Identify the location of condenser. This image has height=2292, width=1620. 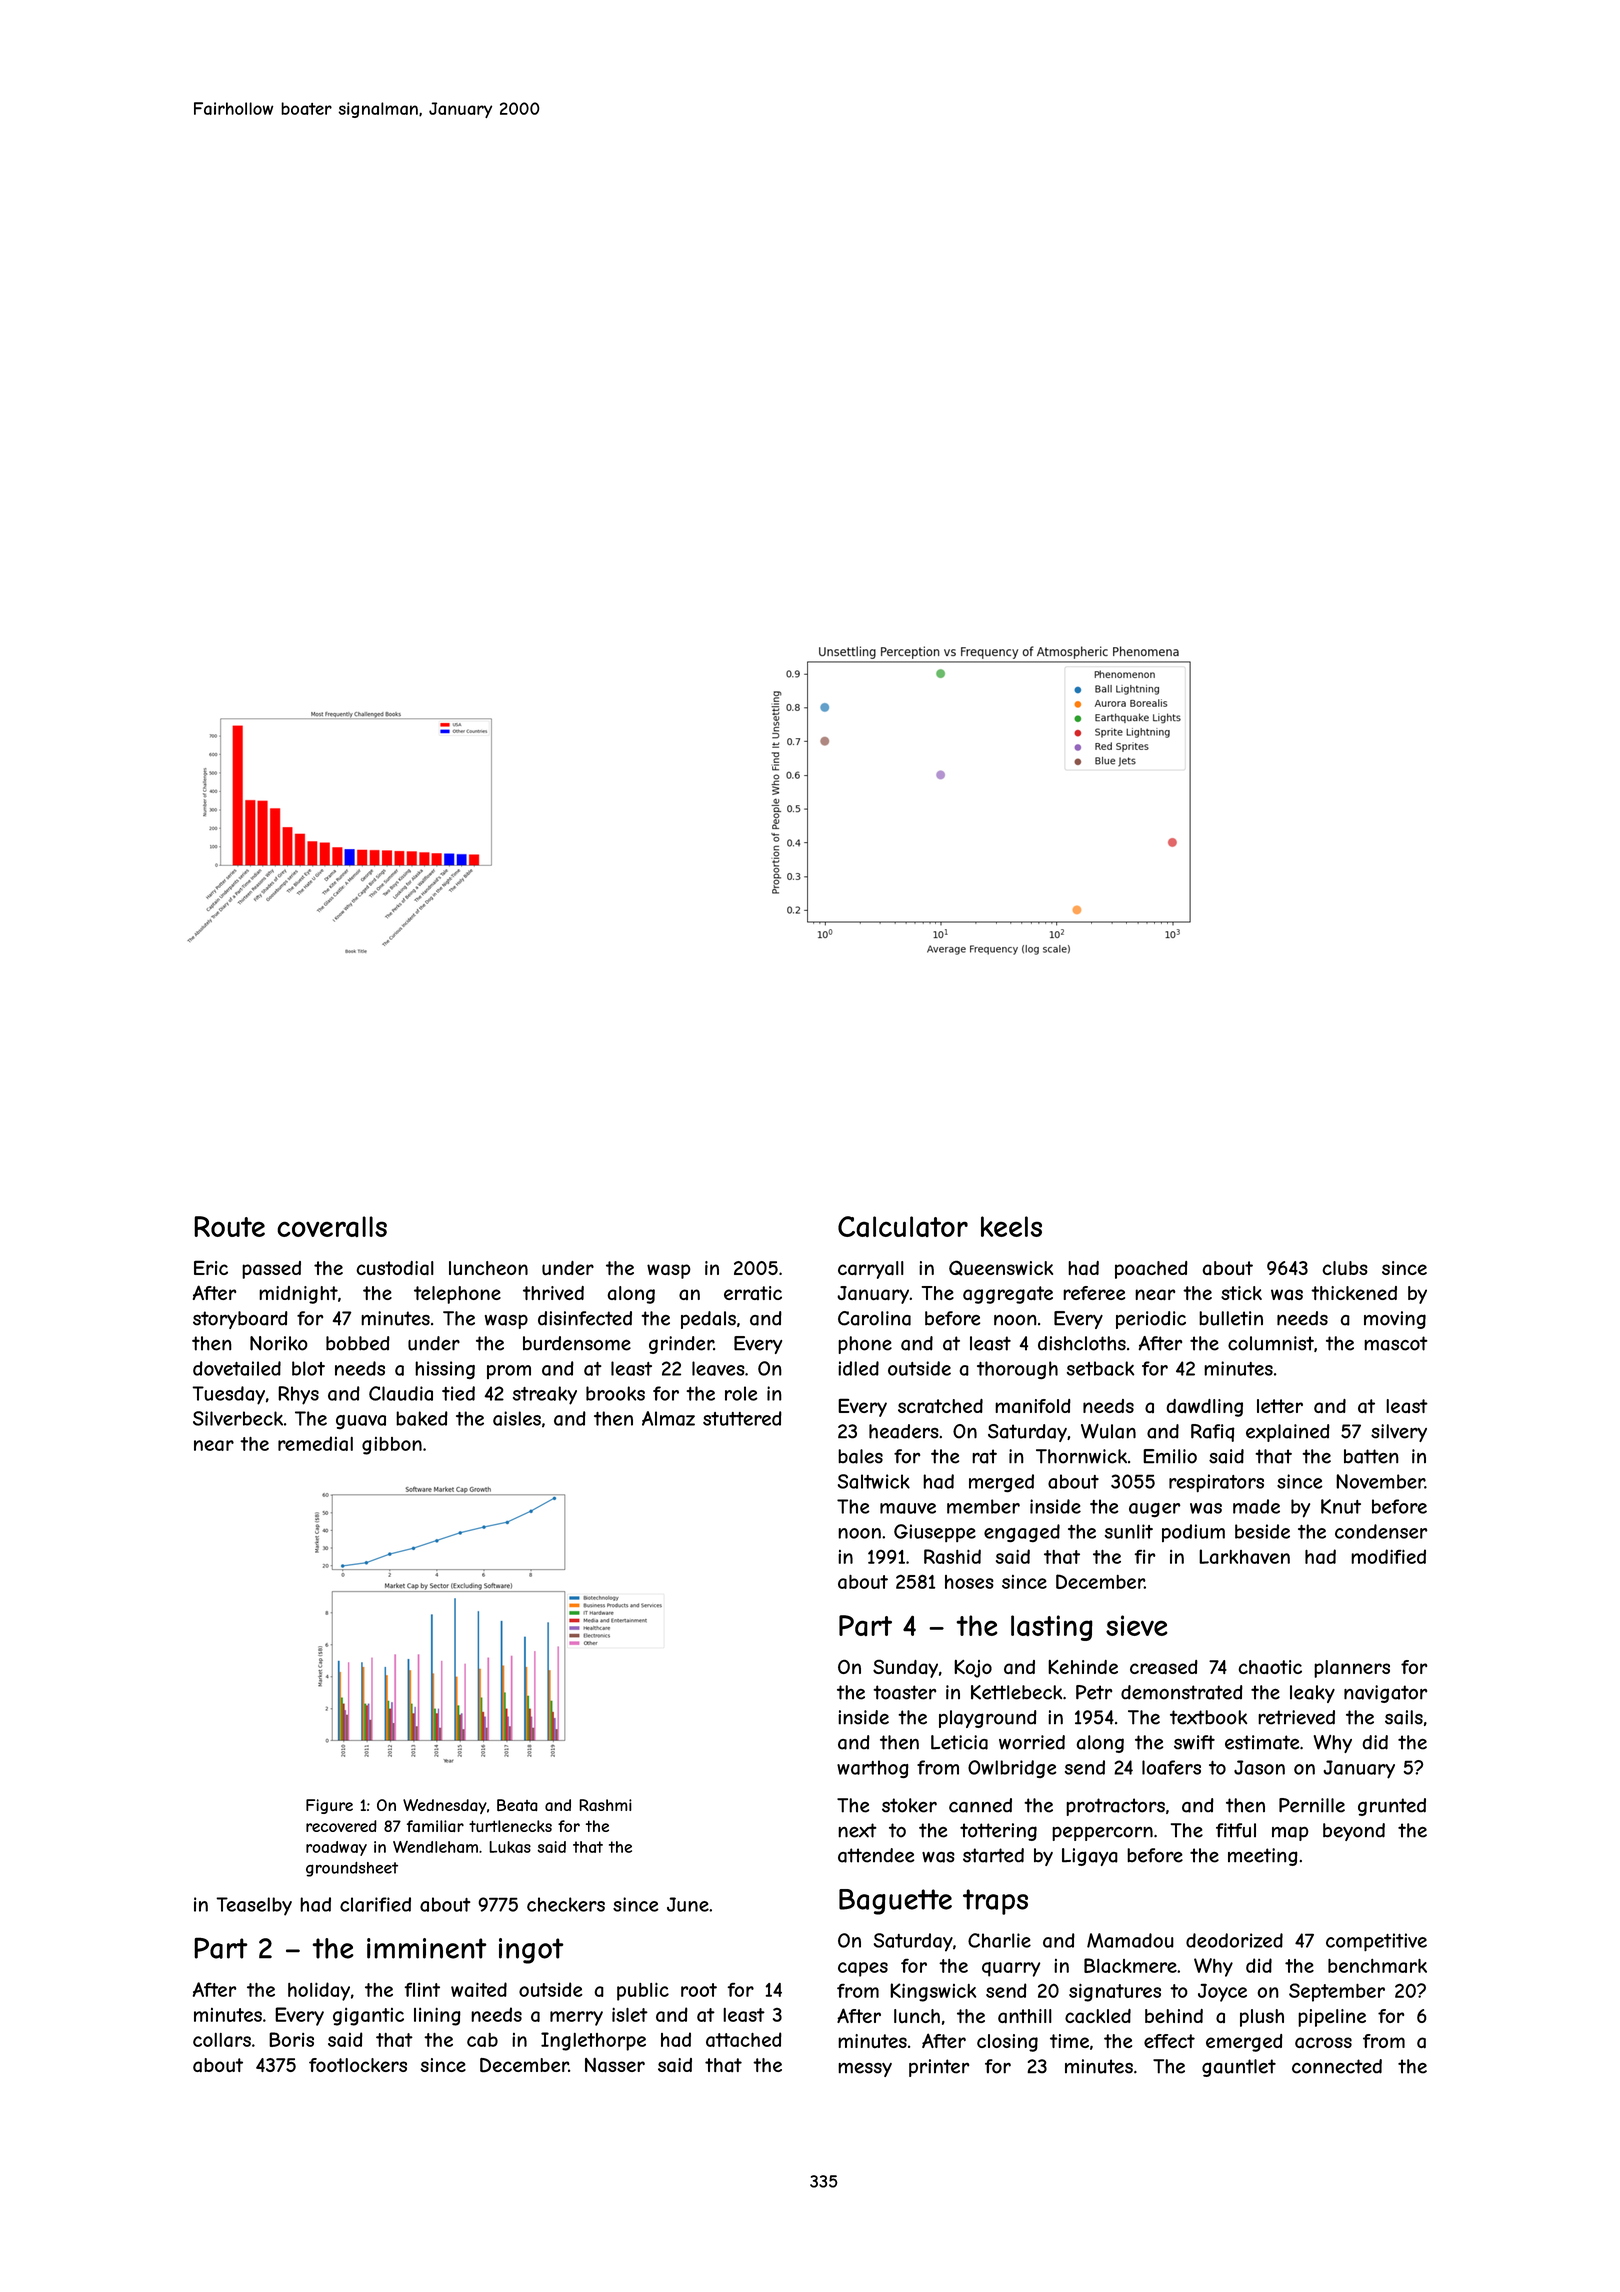
(1381, 1531).
